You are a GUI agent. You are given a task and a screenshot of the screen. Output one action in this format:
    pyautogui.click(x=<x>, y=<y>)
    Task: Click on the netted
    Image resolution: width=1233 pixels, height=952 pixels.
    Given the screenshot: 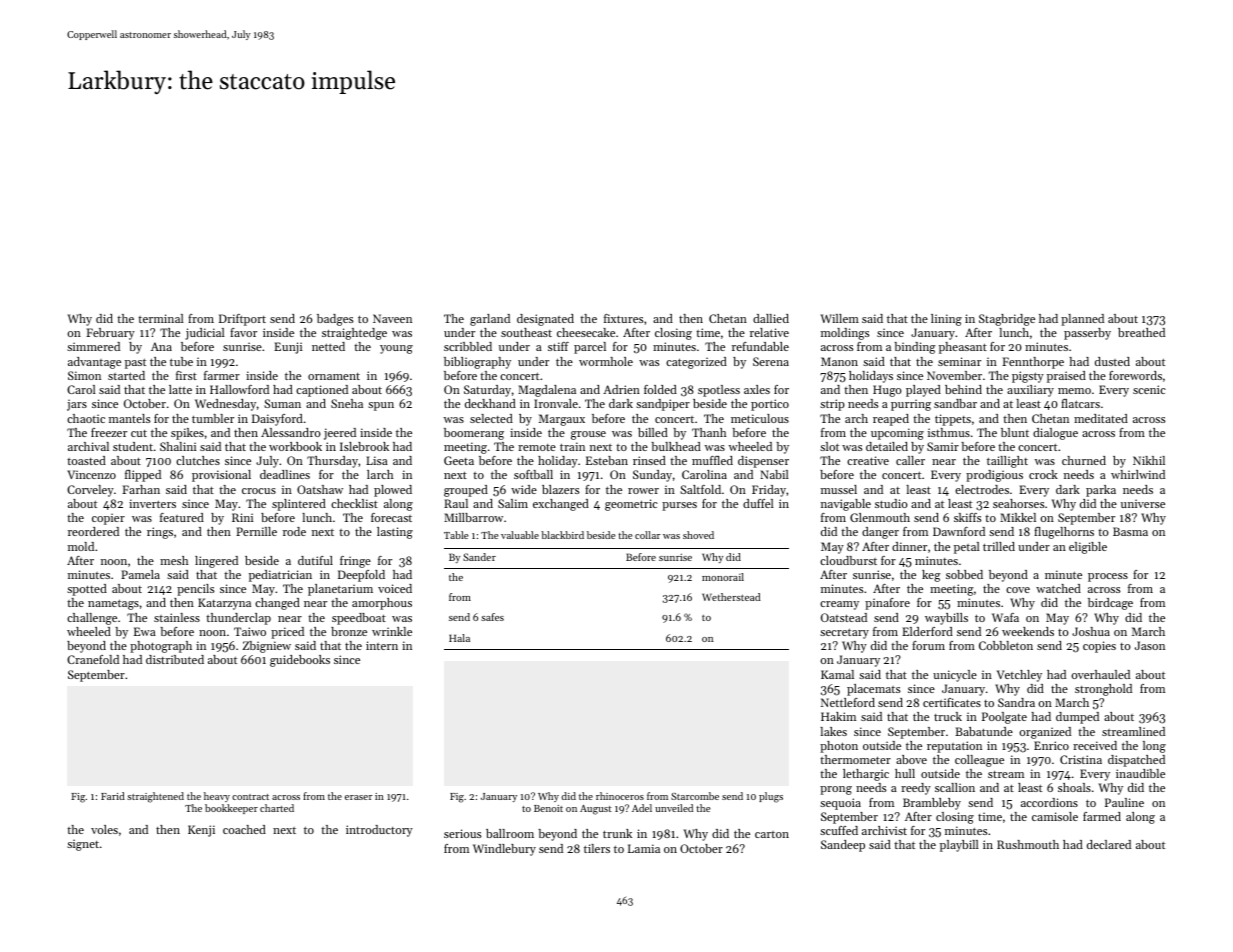 What is the action you would take?
    pyautogui.click(x=328, y=346)
